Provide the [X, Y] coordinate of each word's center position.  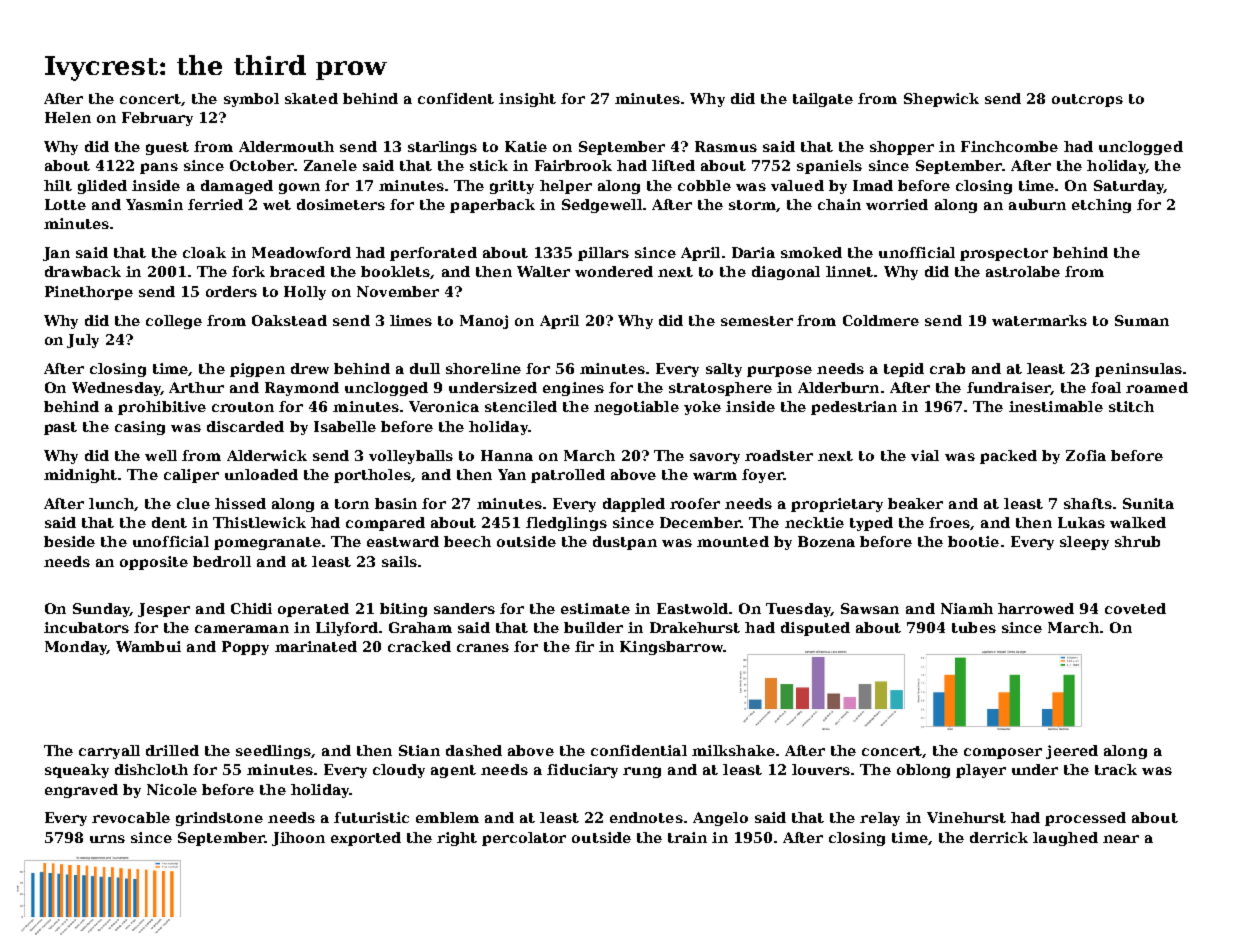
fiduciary [582, 771]
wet [277, 205]
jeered [1072, 752]
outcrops [1087, 100]
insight [527, 100]
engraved [81, 791]
